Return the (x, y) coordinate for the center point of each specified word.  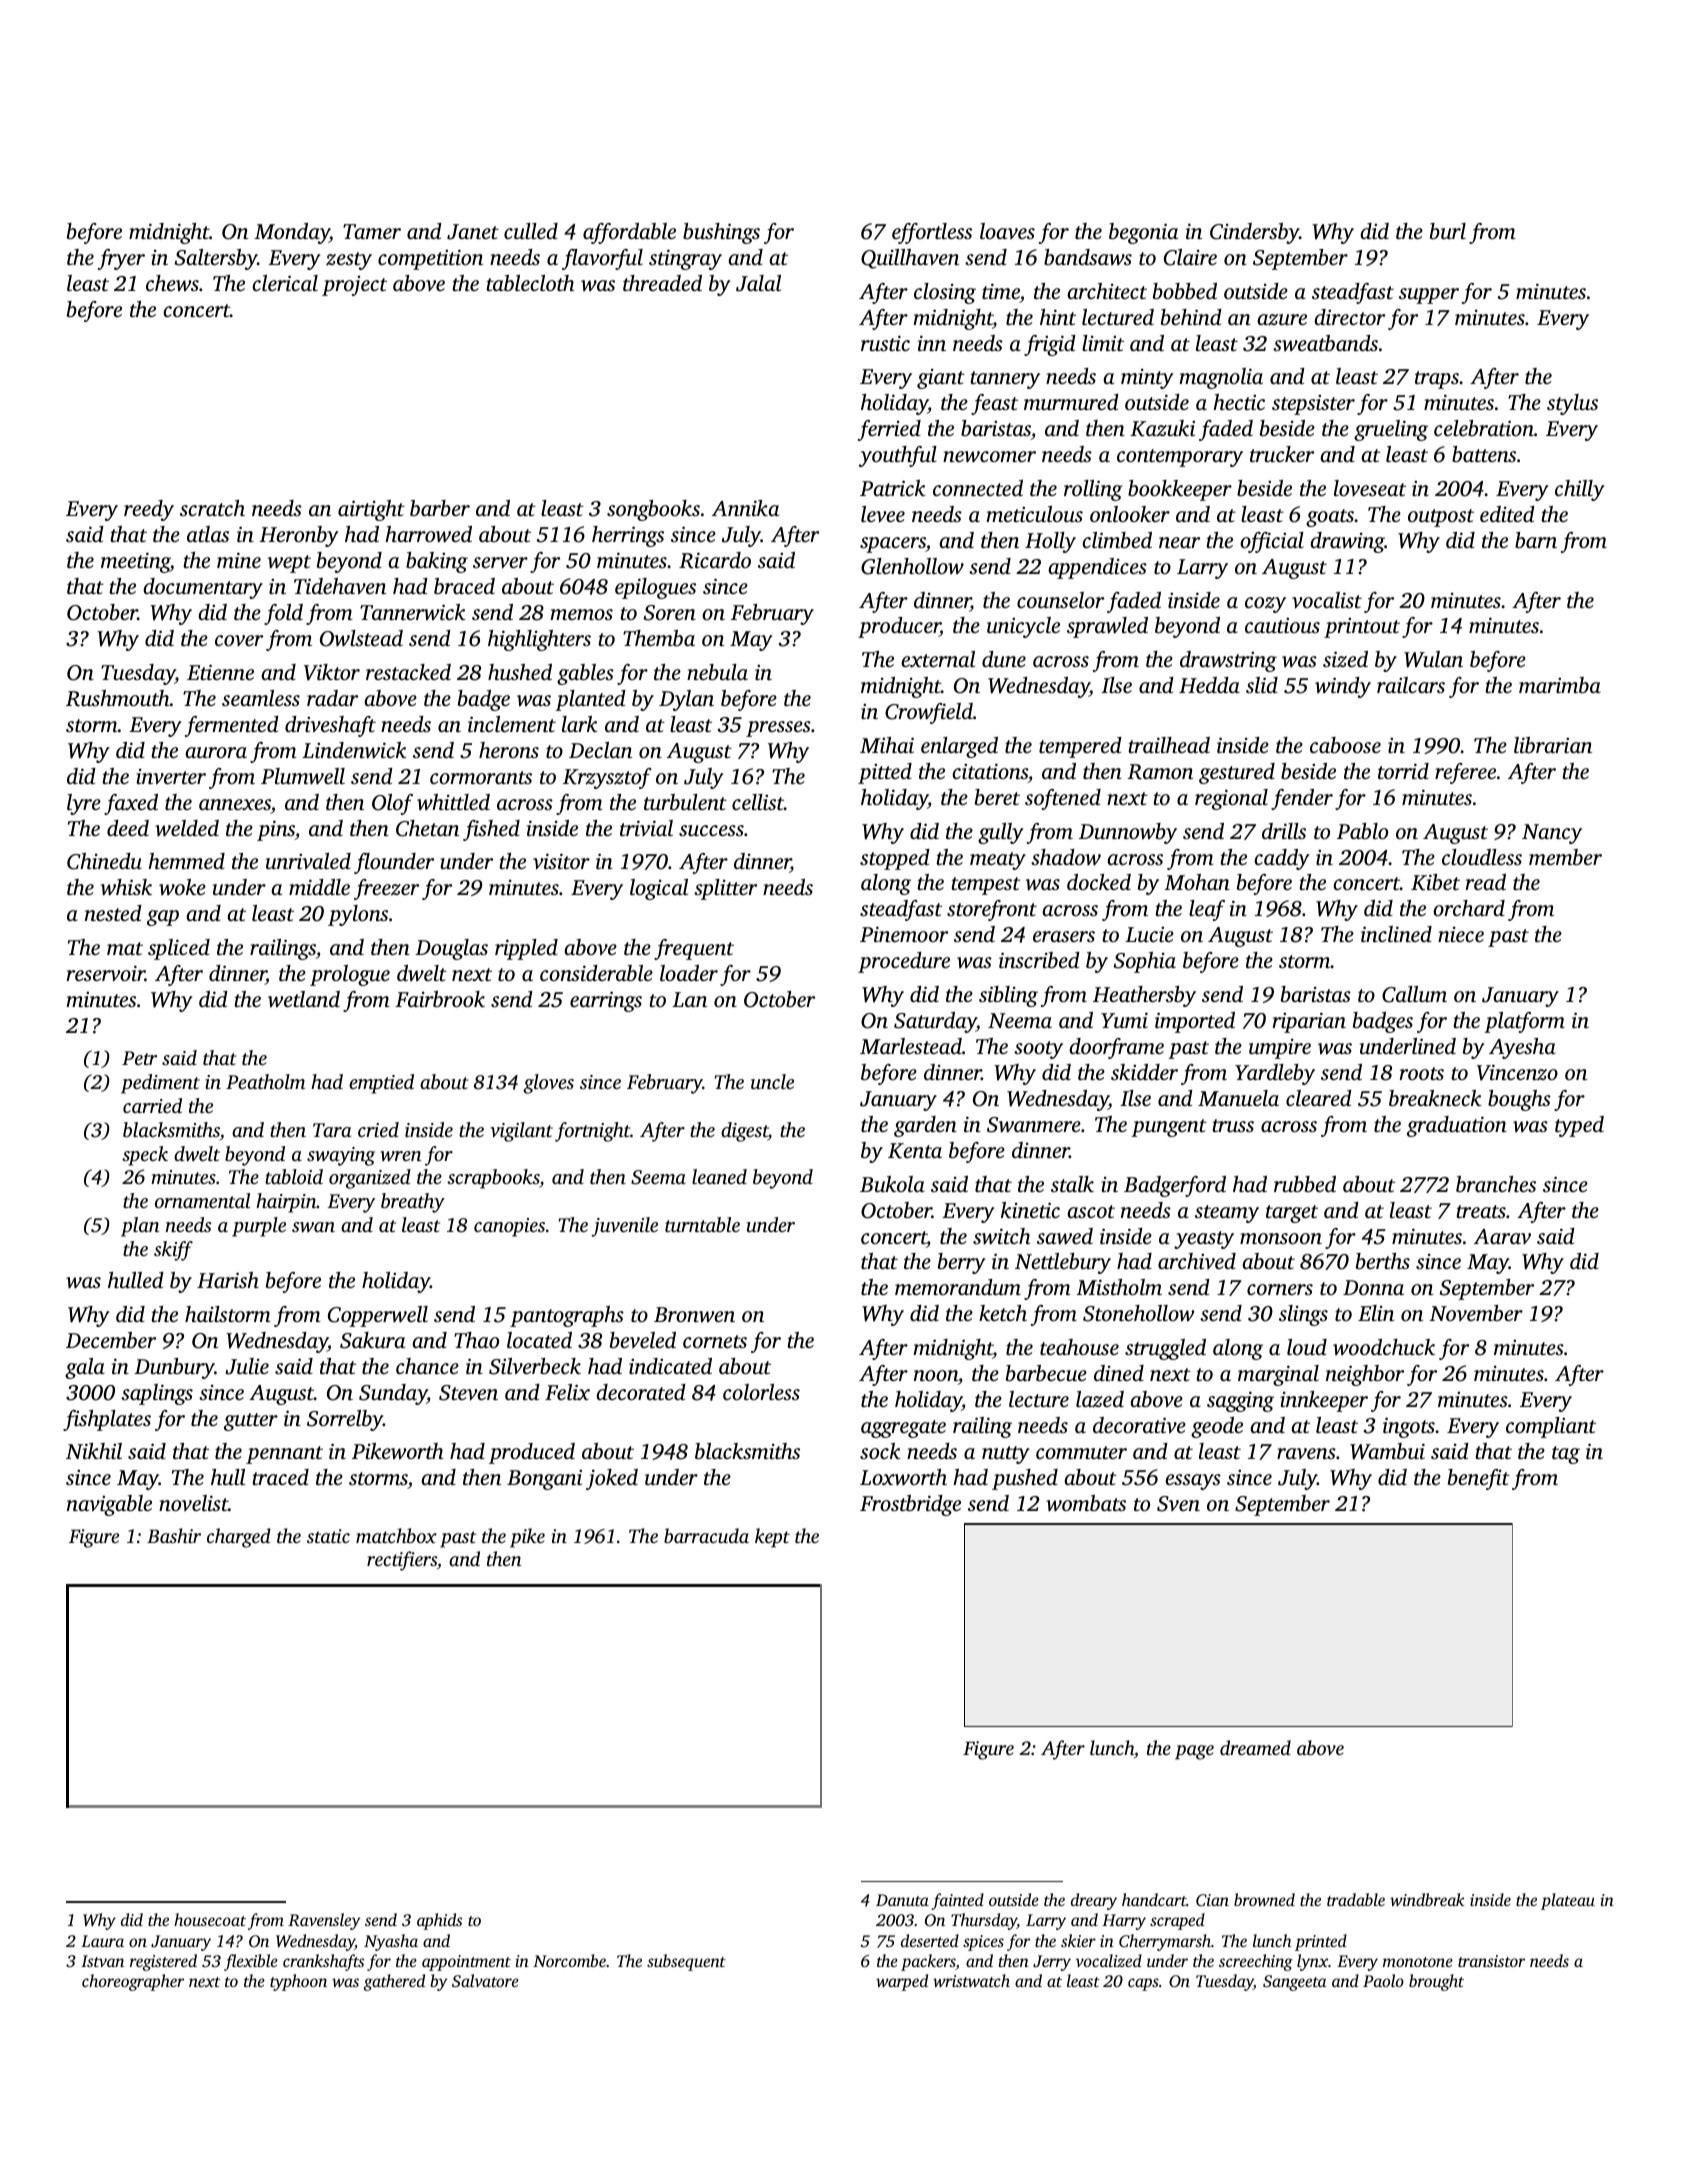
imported (1195, 1022)
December (111, 1340)
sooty (1038, 1050)
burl (1448, 231)
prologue (350, 975)
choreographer (133, 1982)
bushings (721, 233)
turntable (702, 1224)
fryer (121, 259)
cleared (1319, 1098)
